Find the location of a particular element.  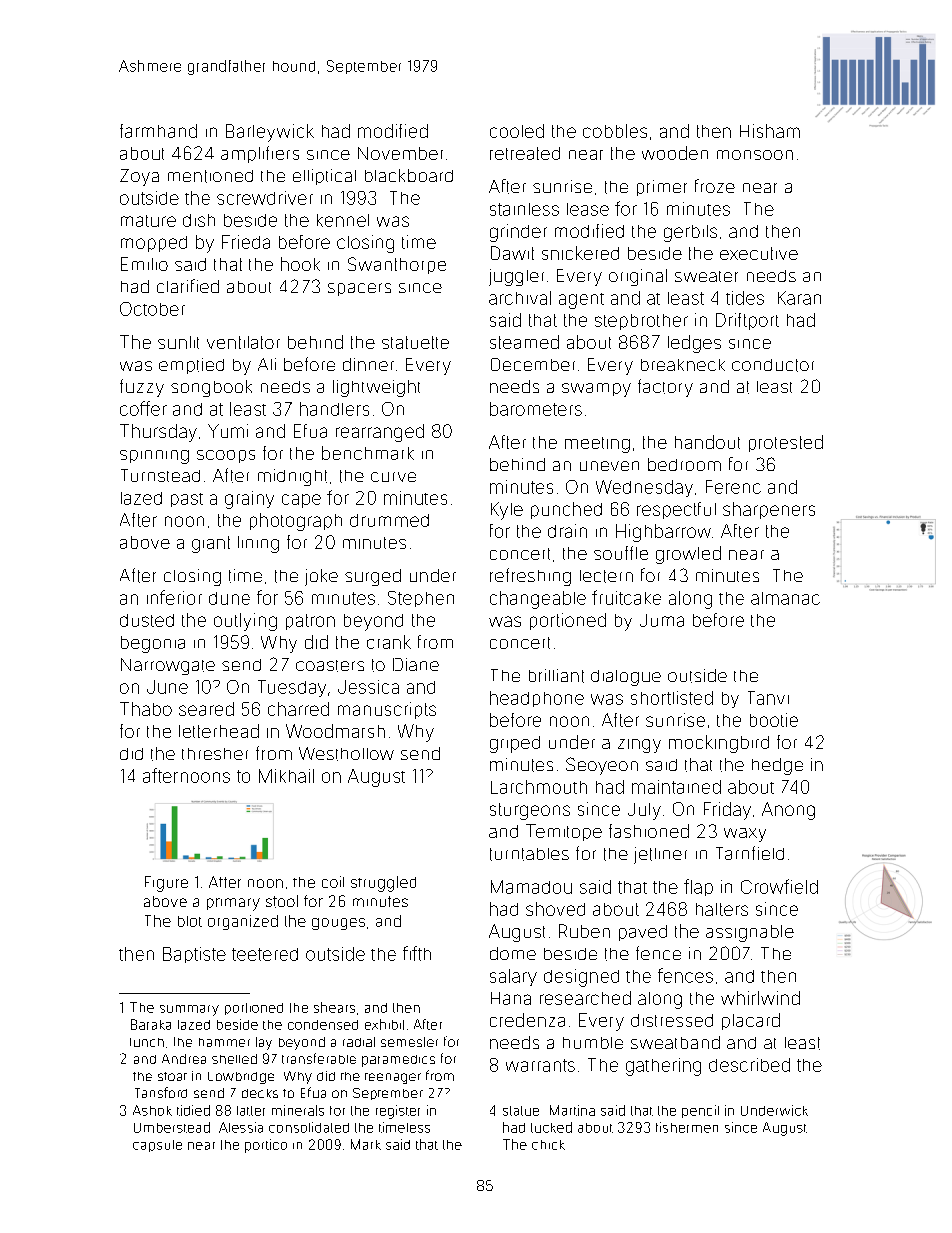

original is located at coordinates (638, 277).
